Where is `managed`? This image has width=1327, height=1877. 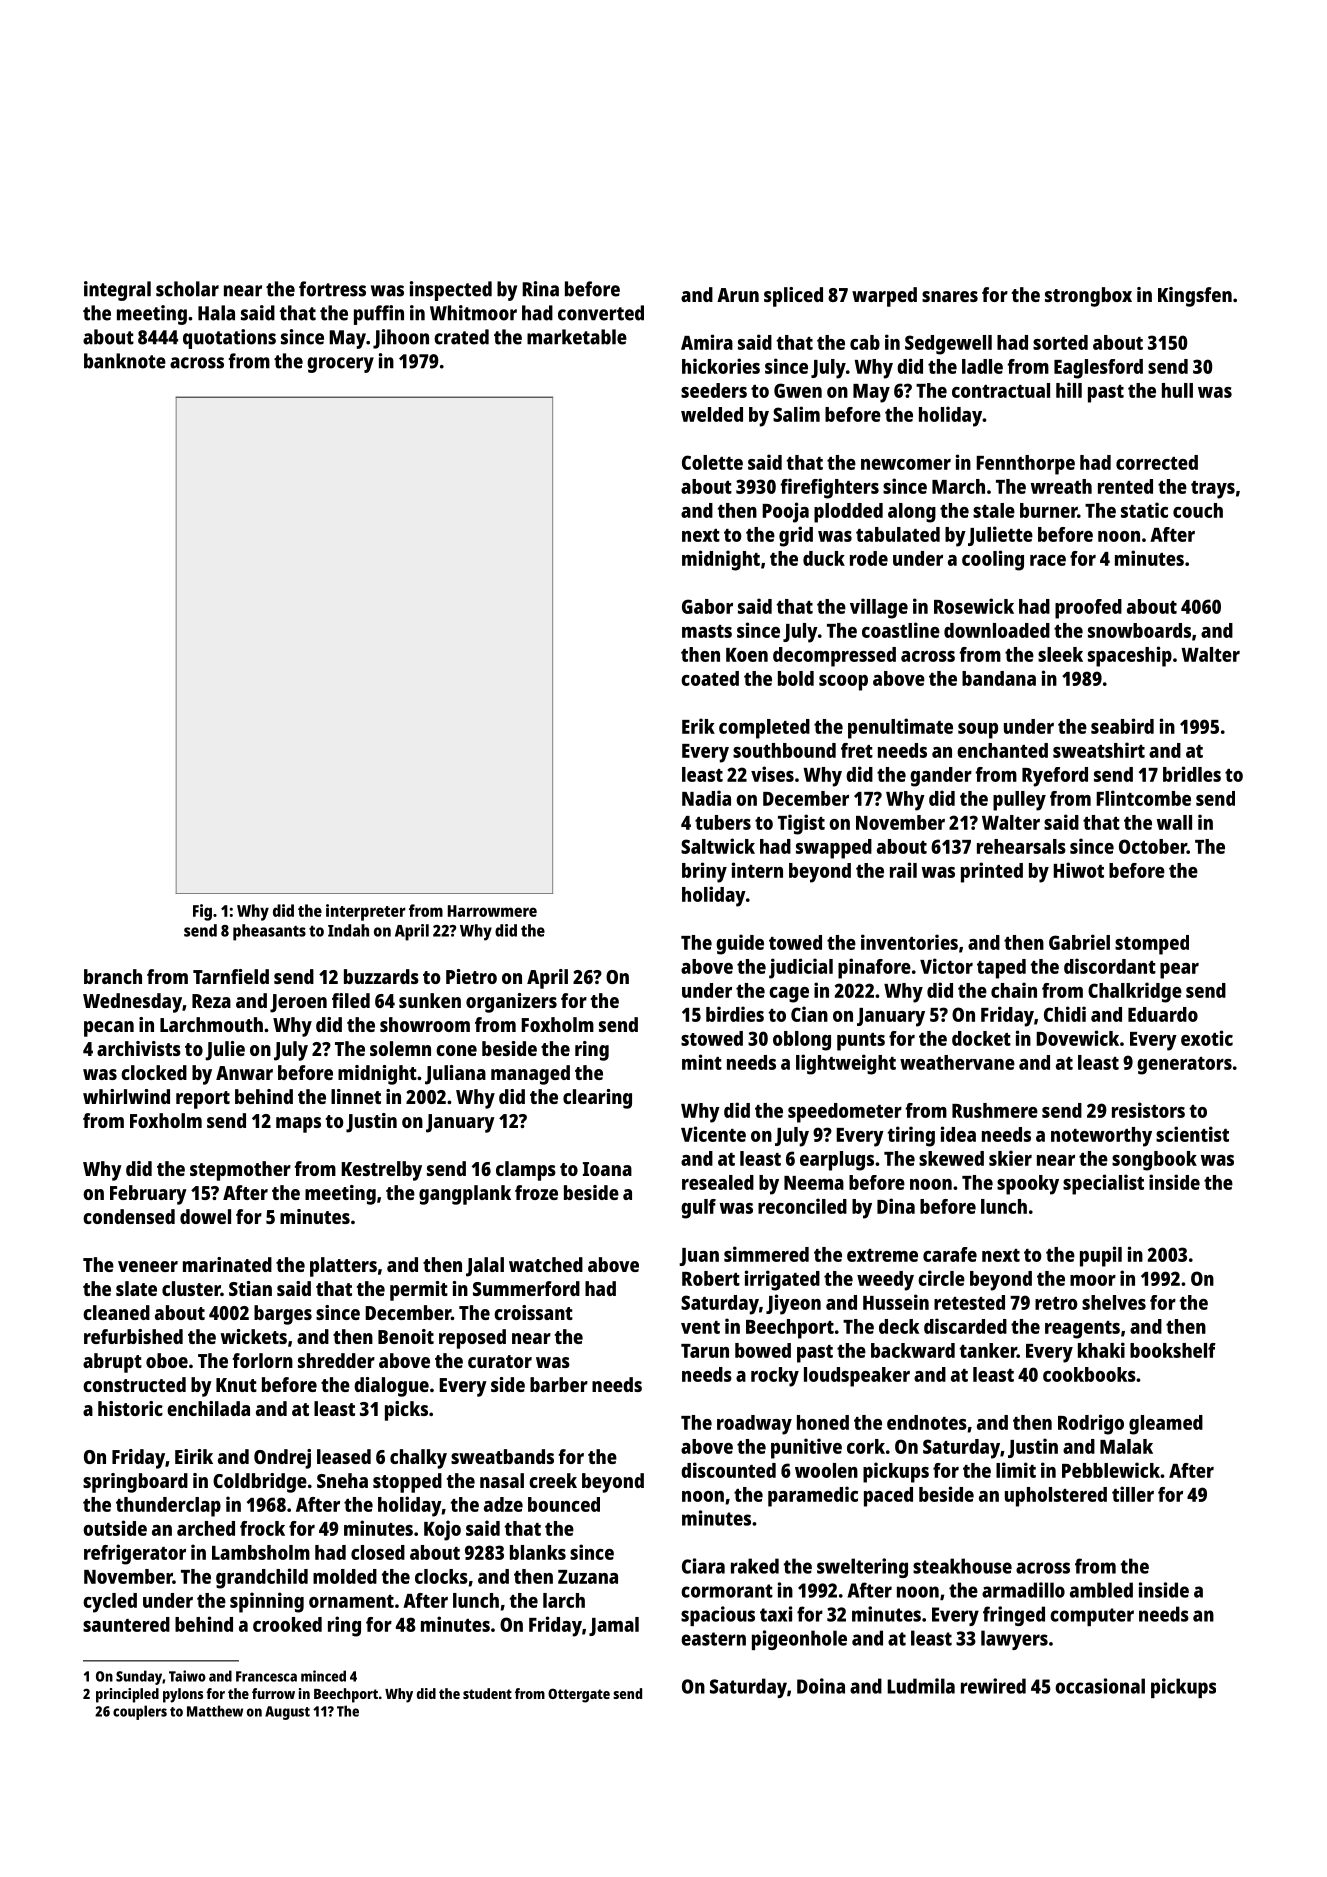
managed is located at coordinates (530, 1075).
